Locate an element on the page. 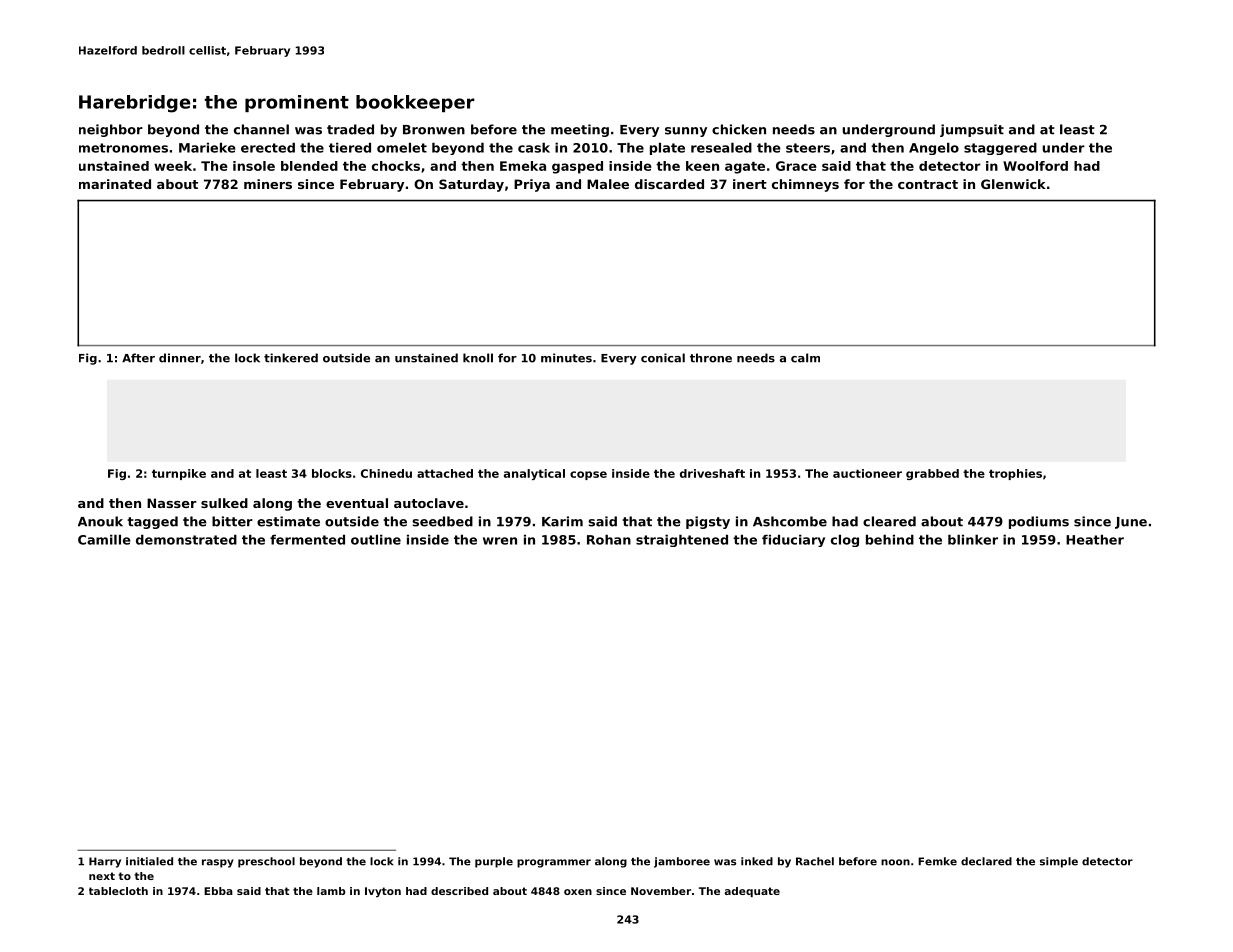 The height and width of the image is (952, 1233). calm is located at coordinates (805, 358).
